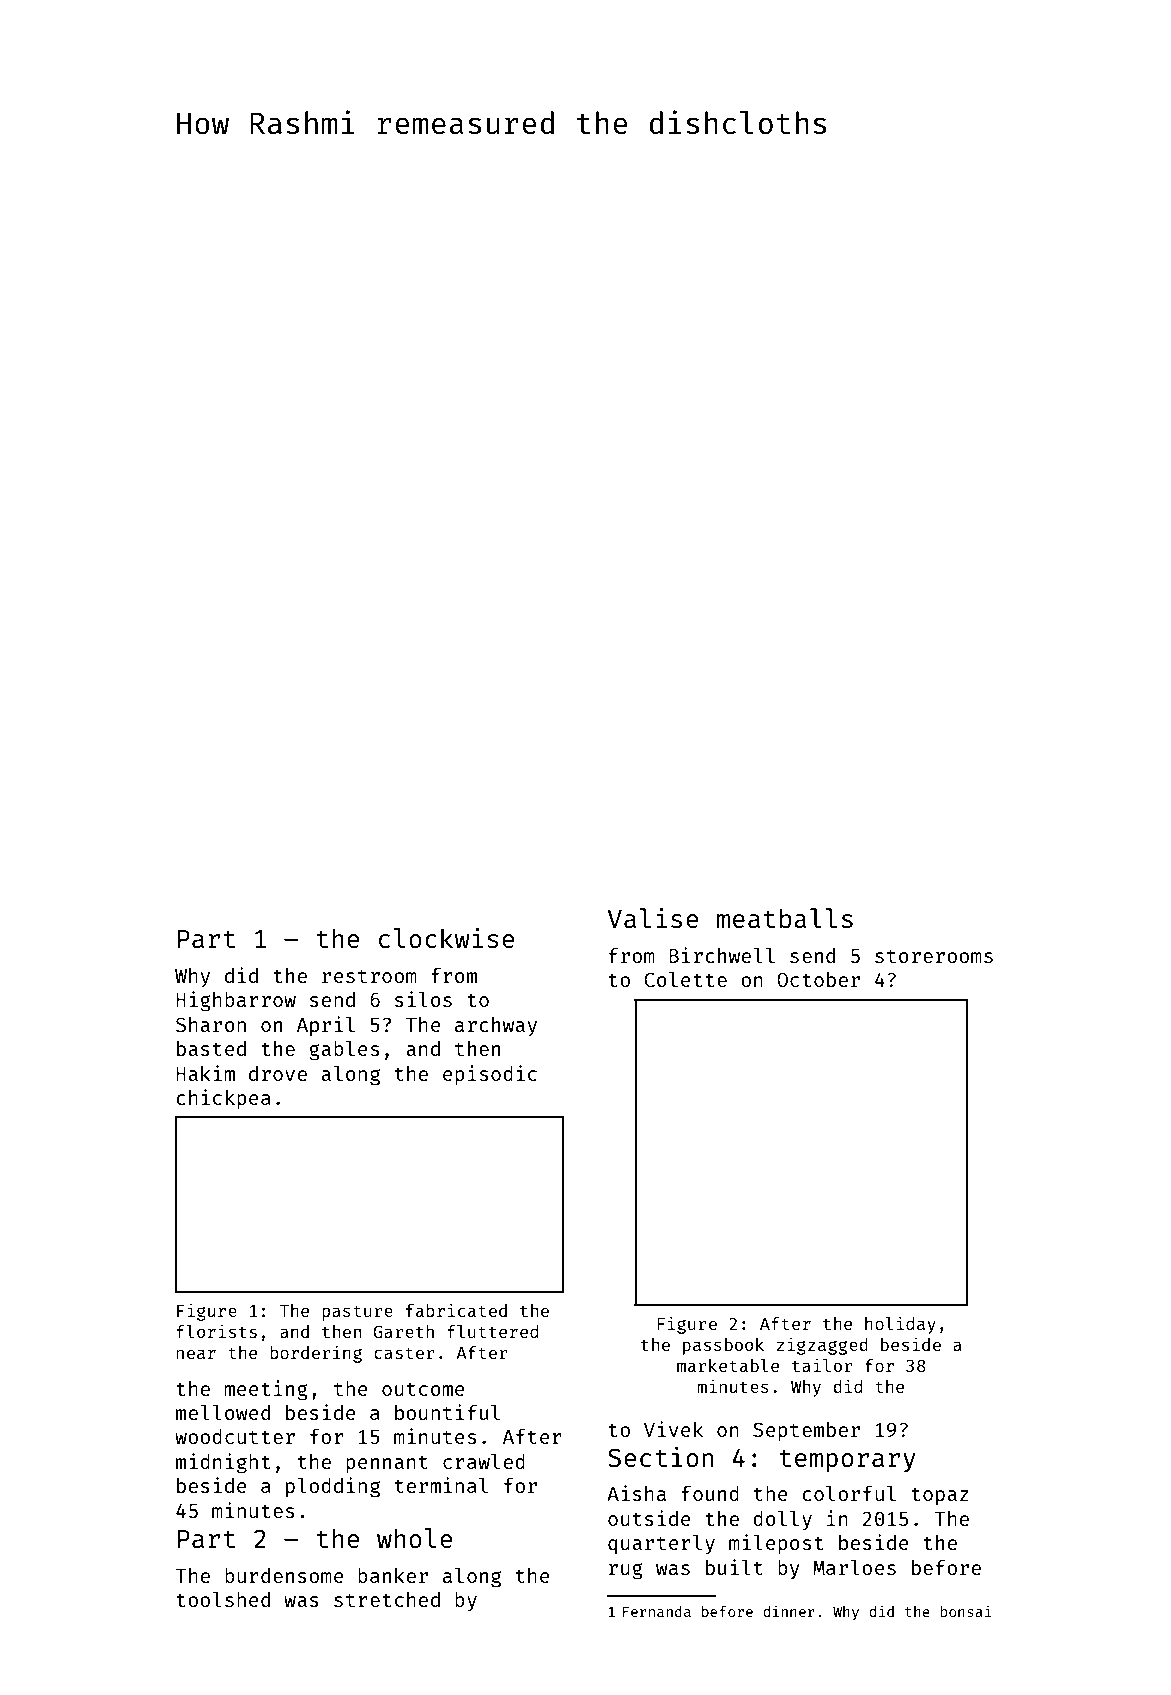 Image resolution: width=1171 pixels, height=1695 pixels. I want to click on stretched, so click(387, 1599).
